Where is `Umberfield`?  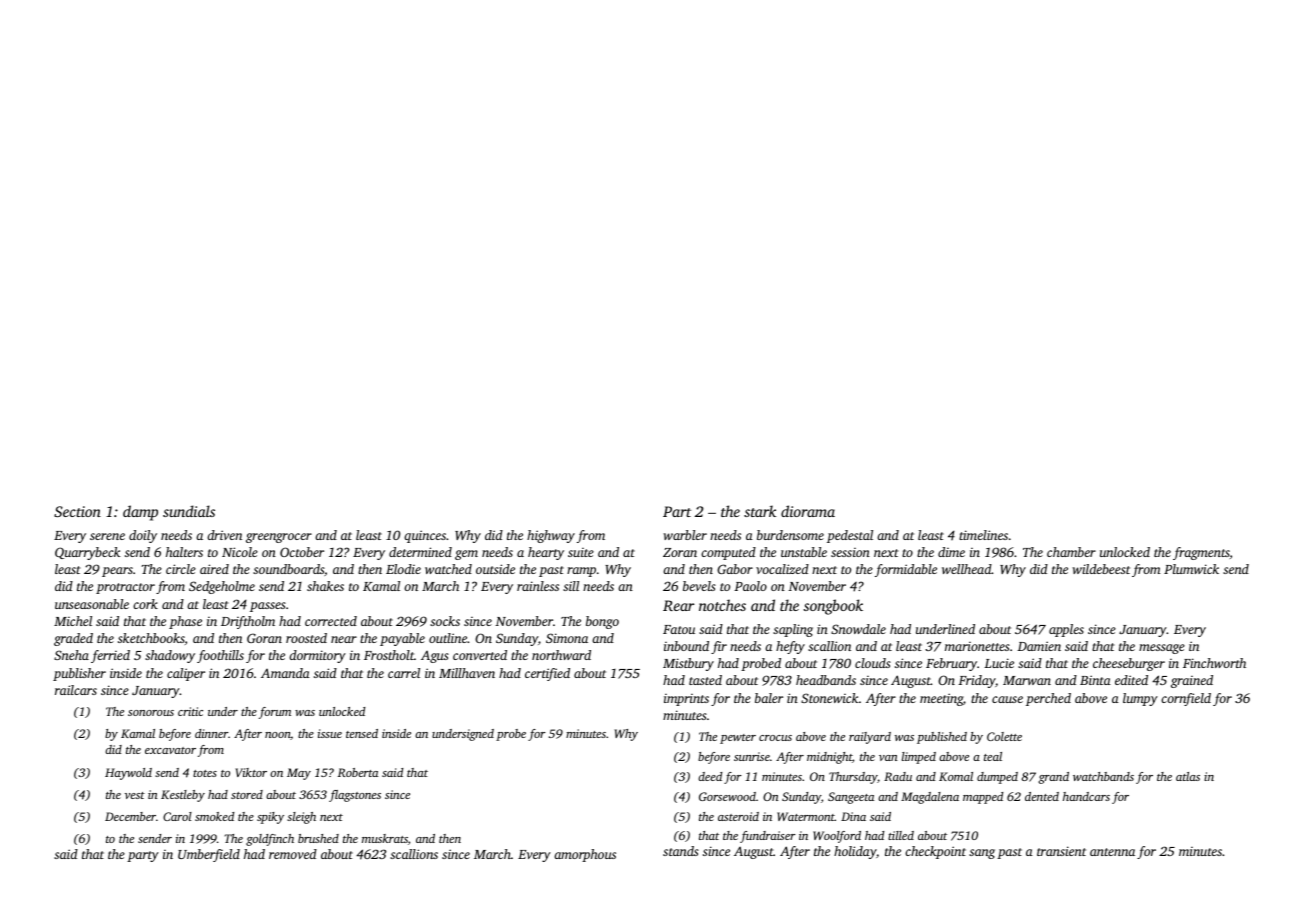
Umberfield is located at coordinates (209, 855).
